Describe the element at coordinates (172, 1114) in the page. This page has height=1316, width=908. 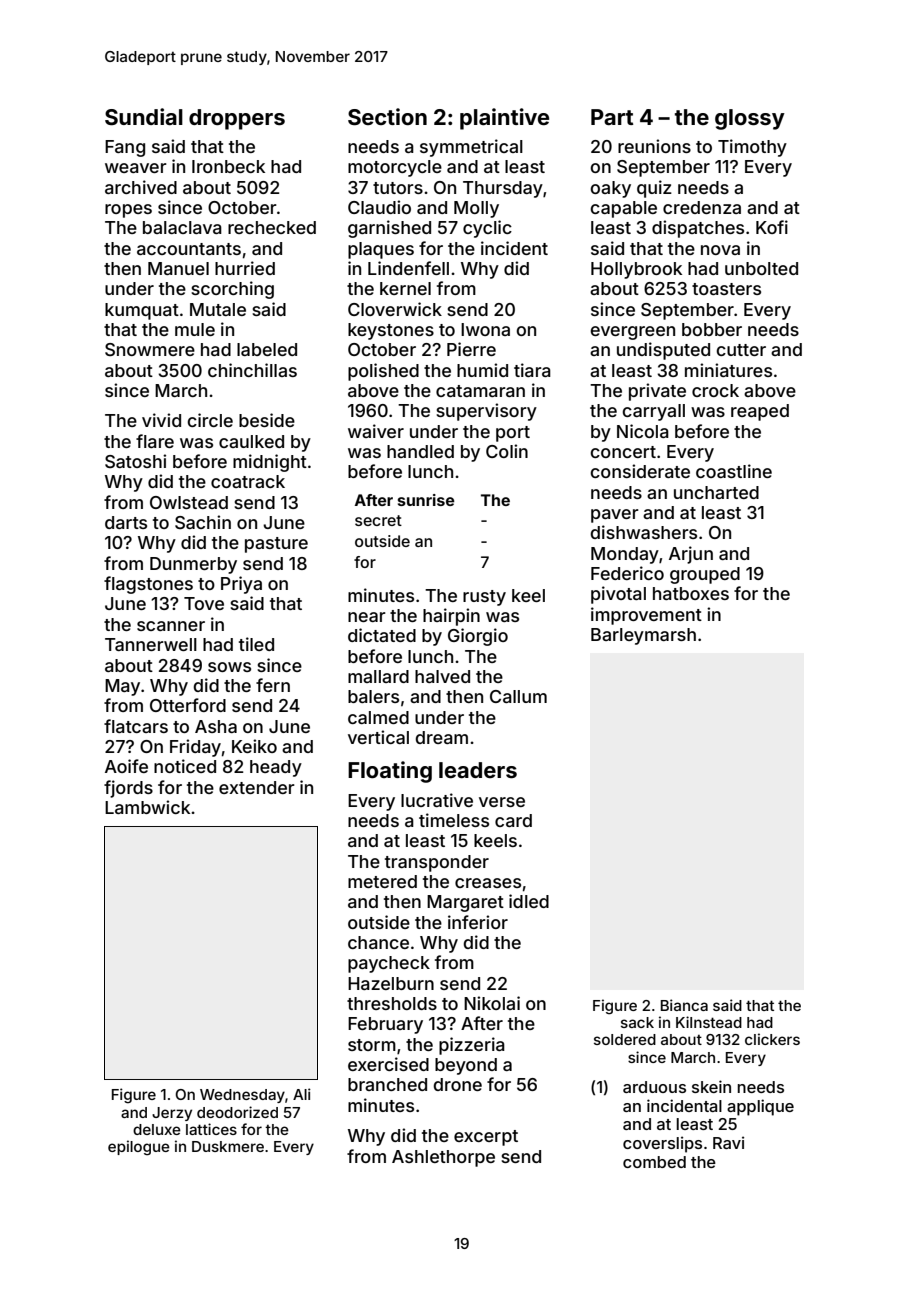
I see `Jerzy` at that location.
